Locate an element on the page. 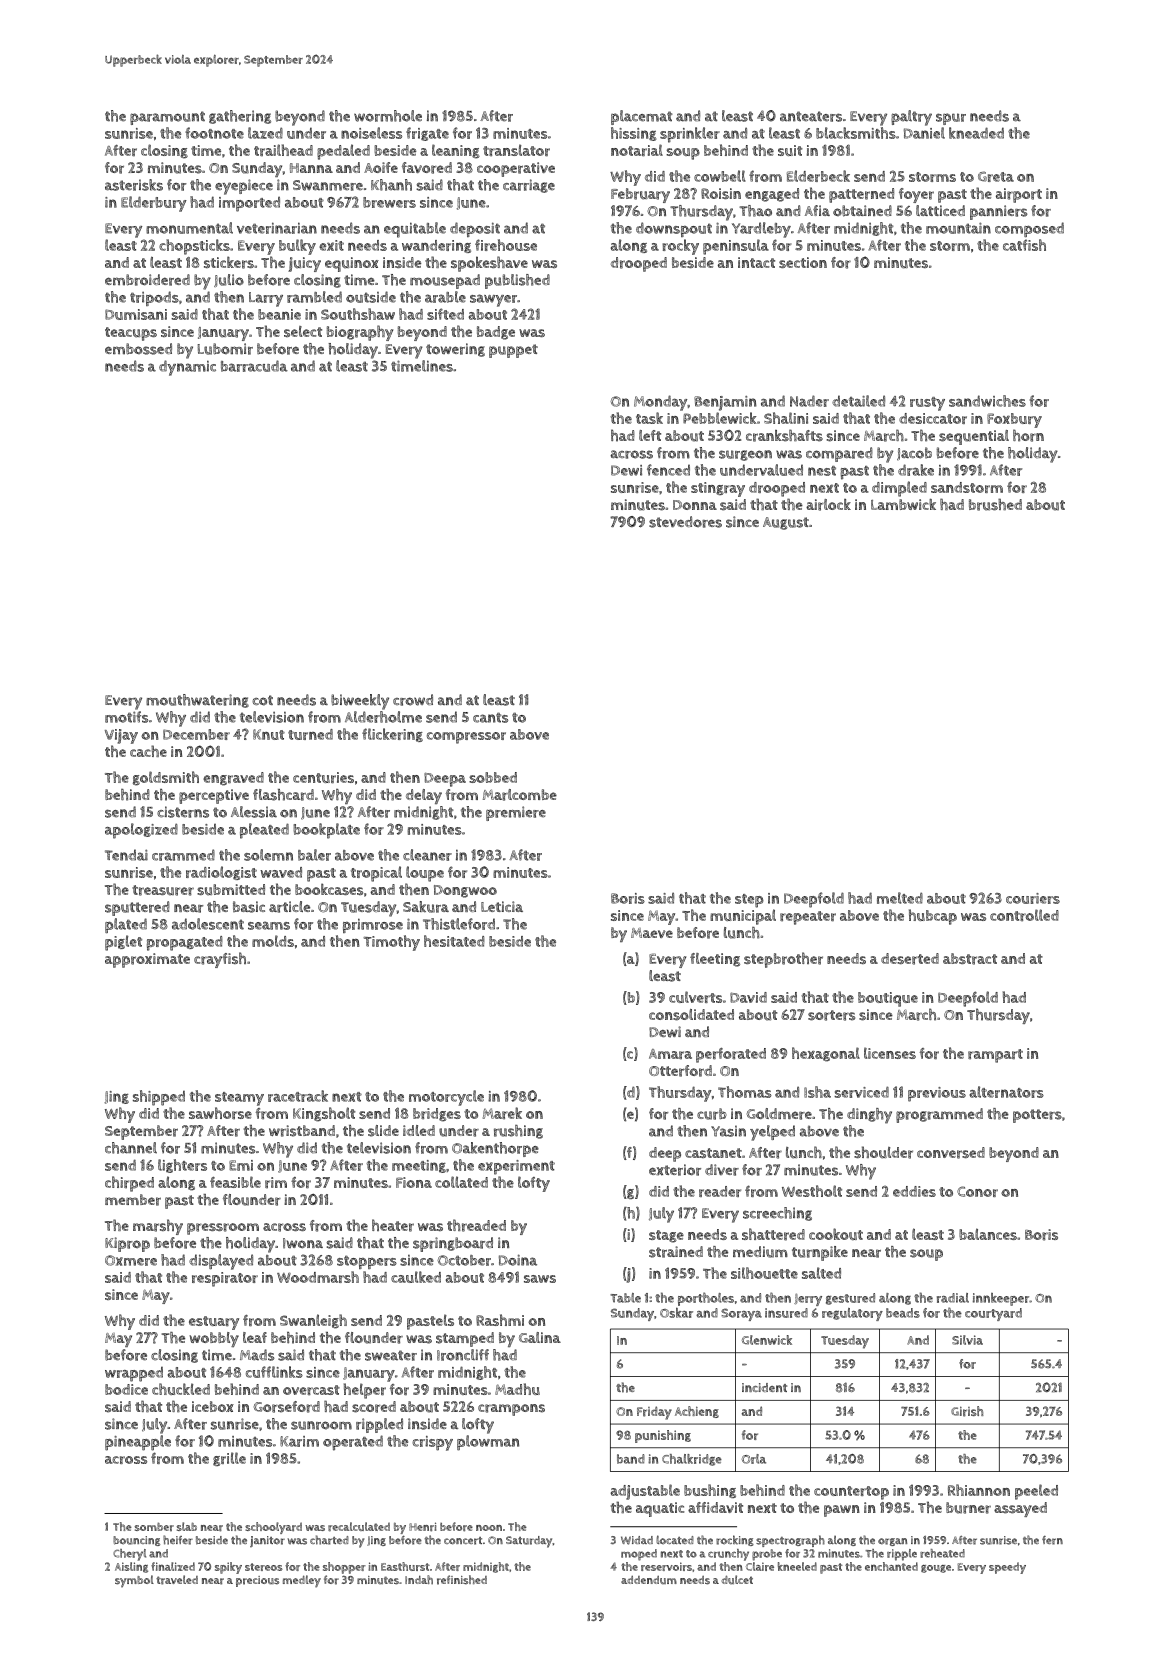  composed is located at coordinates (1029, 229).
